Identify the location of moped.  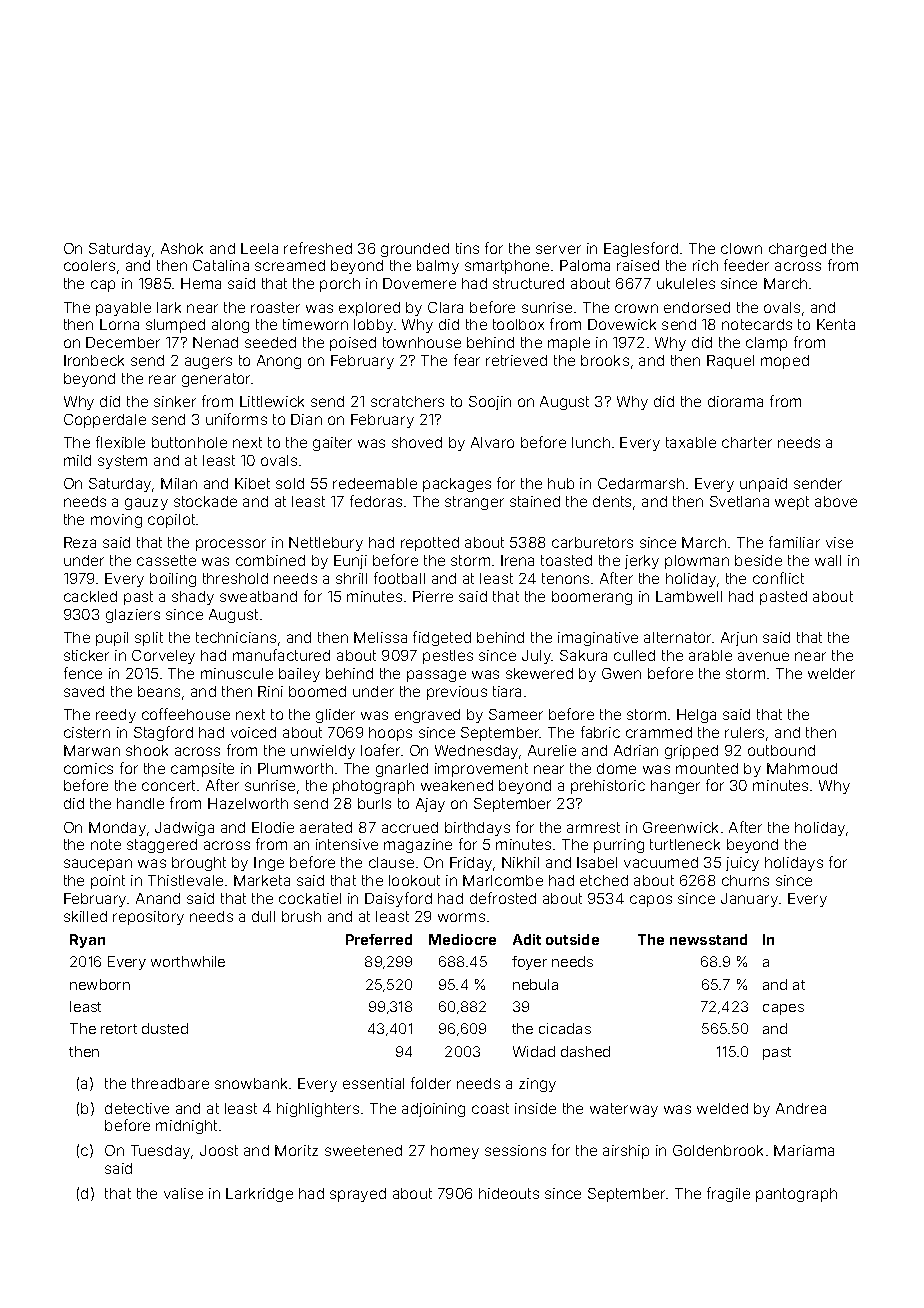
(785, 362).
